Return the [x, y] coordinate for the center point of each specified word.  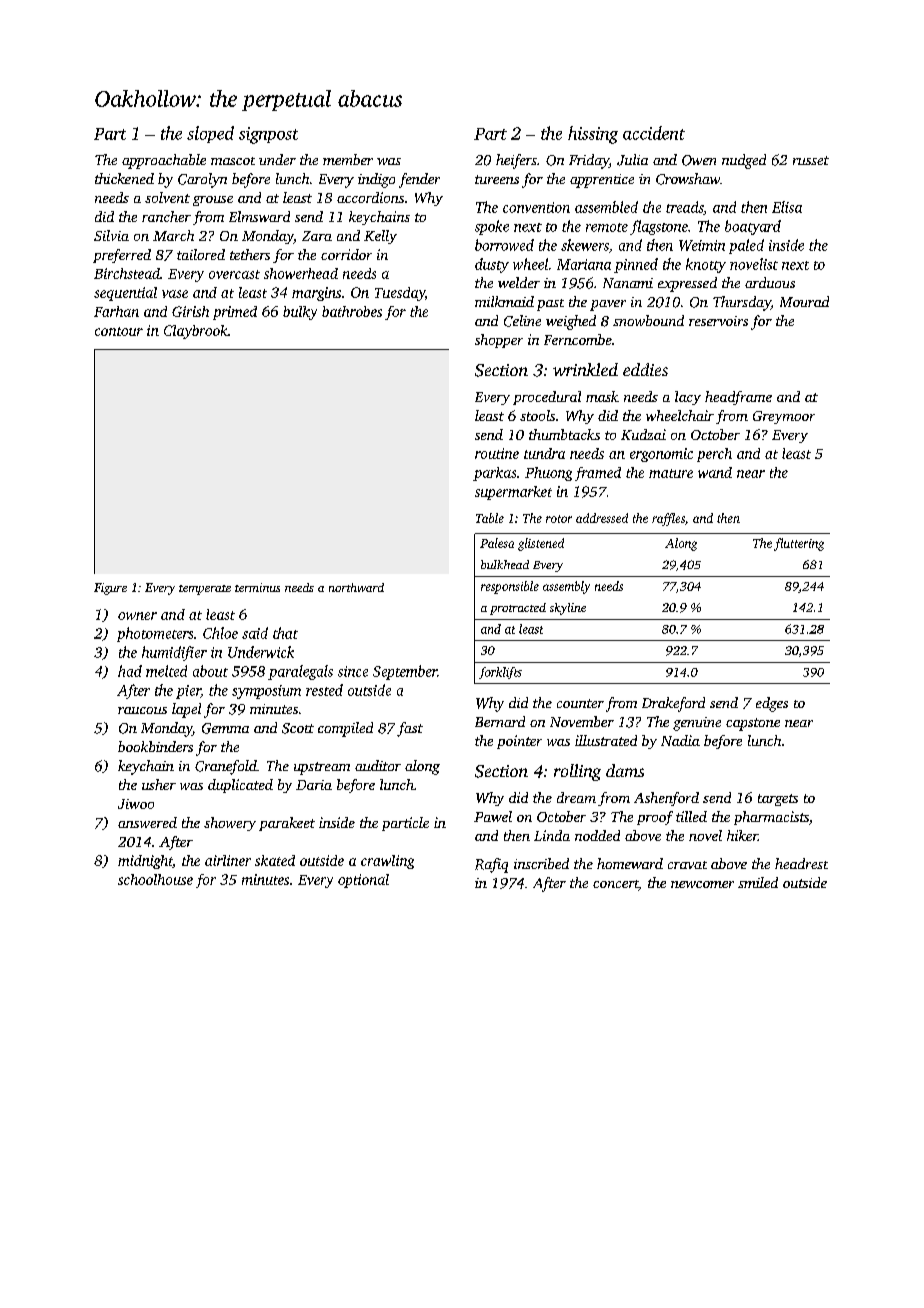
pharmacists [771, 818]
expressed [687, 284]
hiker [742, 835]
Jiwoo [136, 804]
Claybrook [196, 332]
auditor [378, 765]
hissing [593, 135]
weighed [571, 322]
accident [654, 133]
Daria [314, 785]
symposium [266, 692]
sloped [210, 134]
